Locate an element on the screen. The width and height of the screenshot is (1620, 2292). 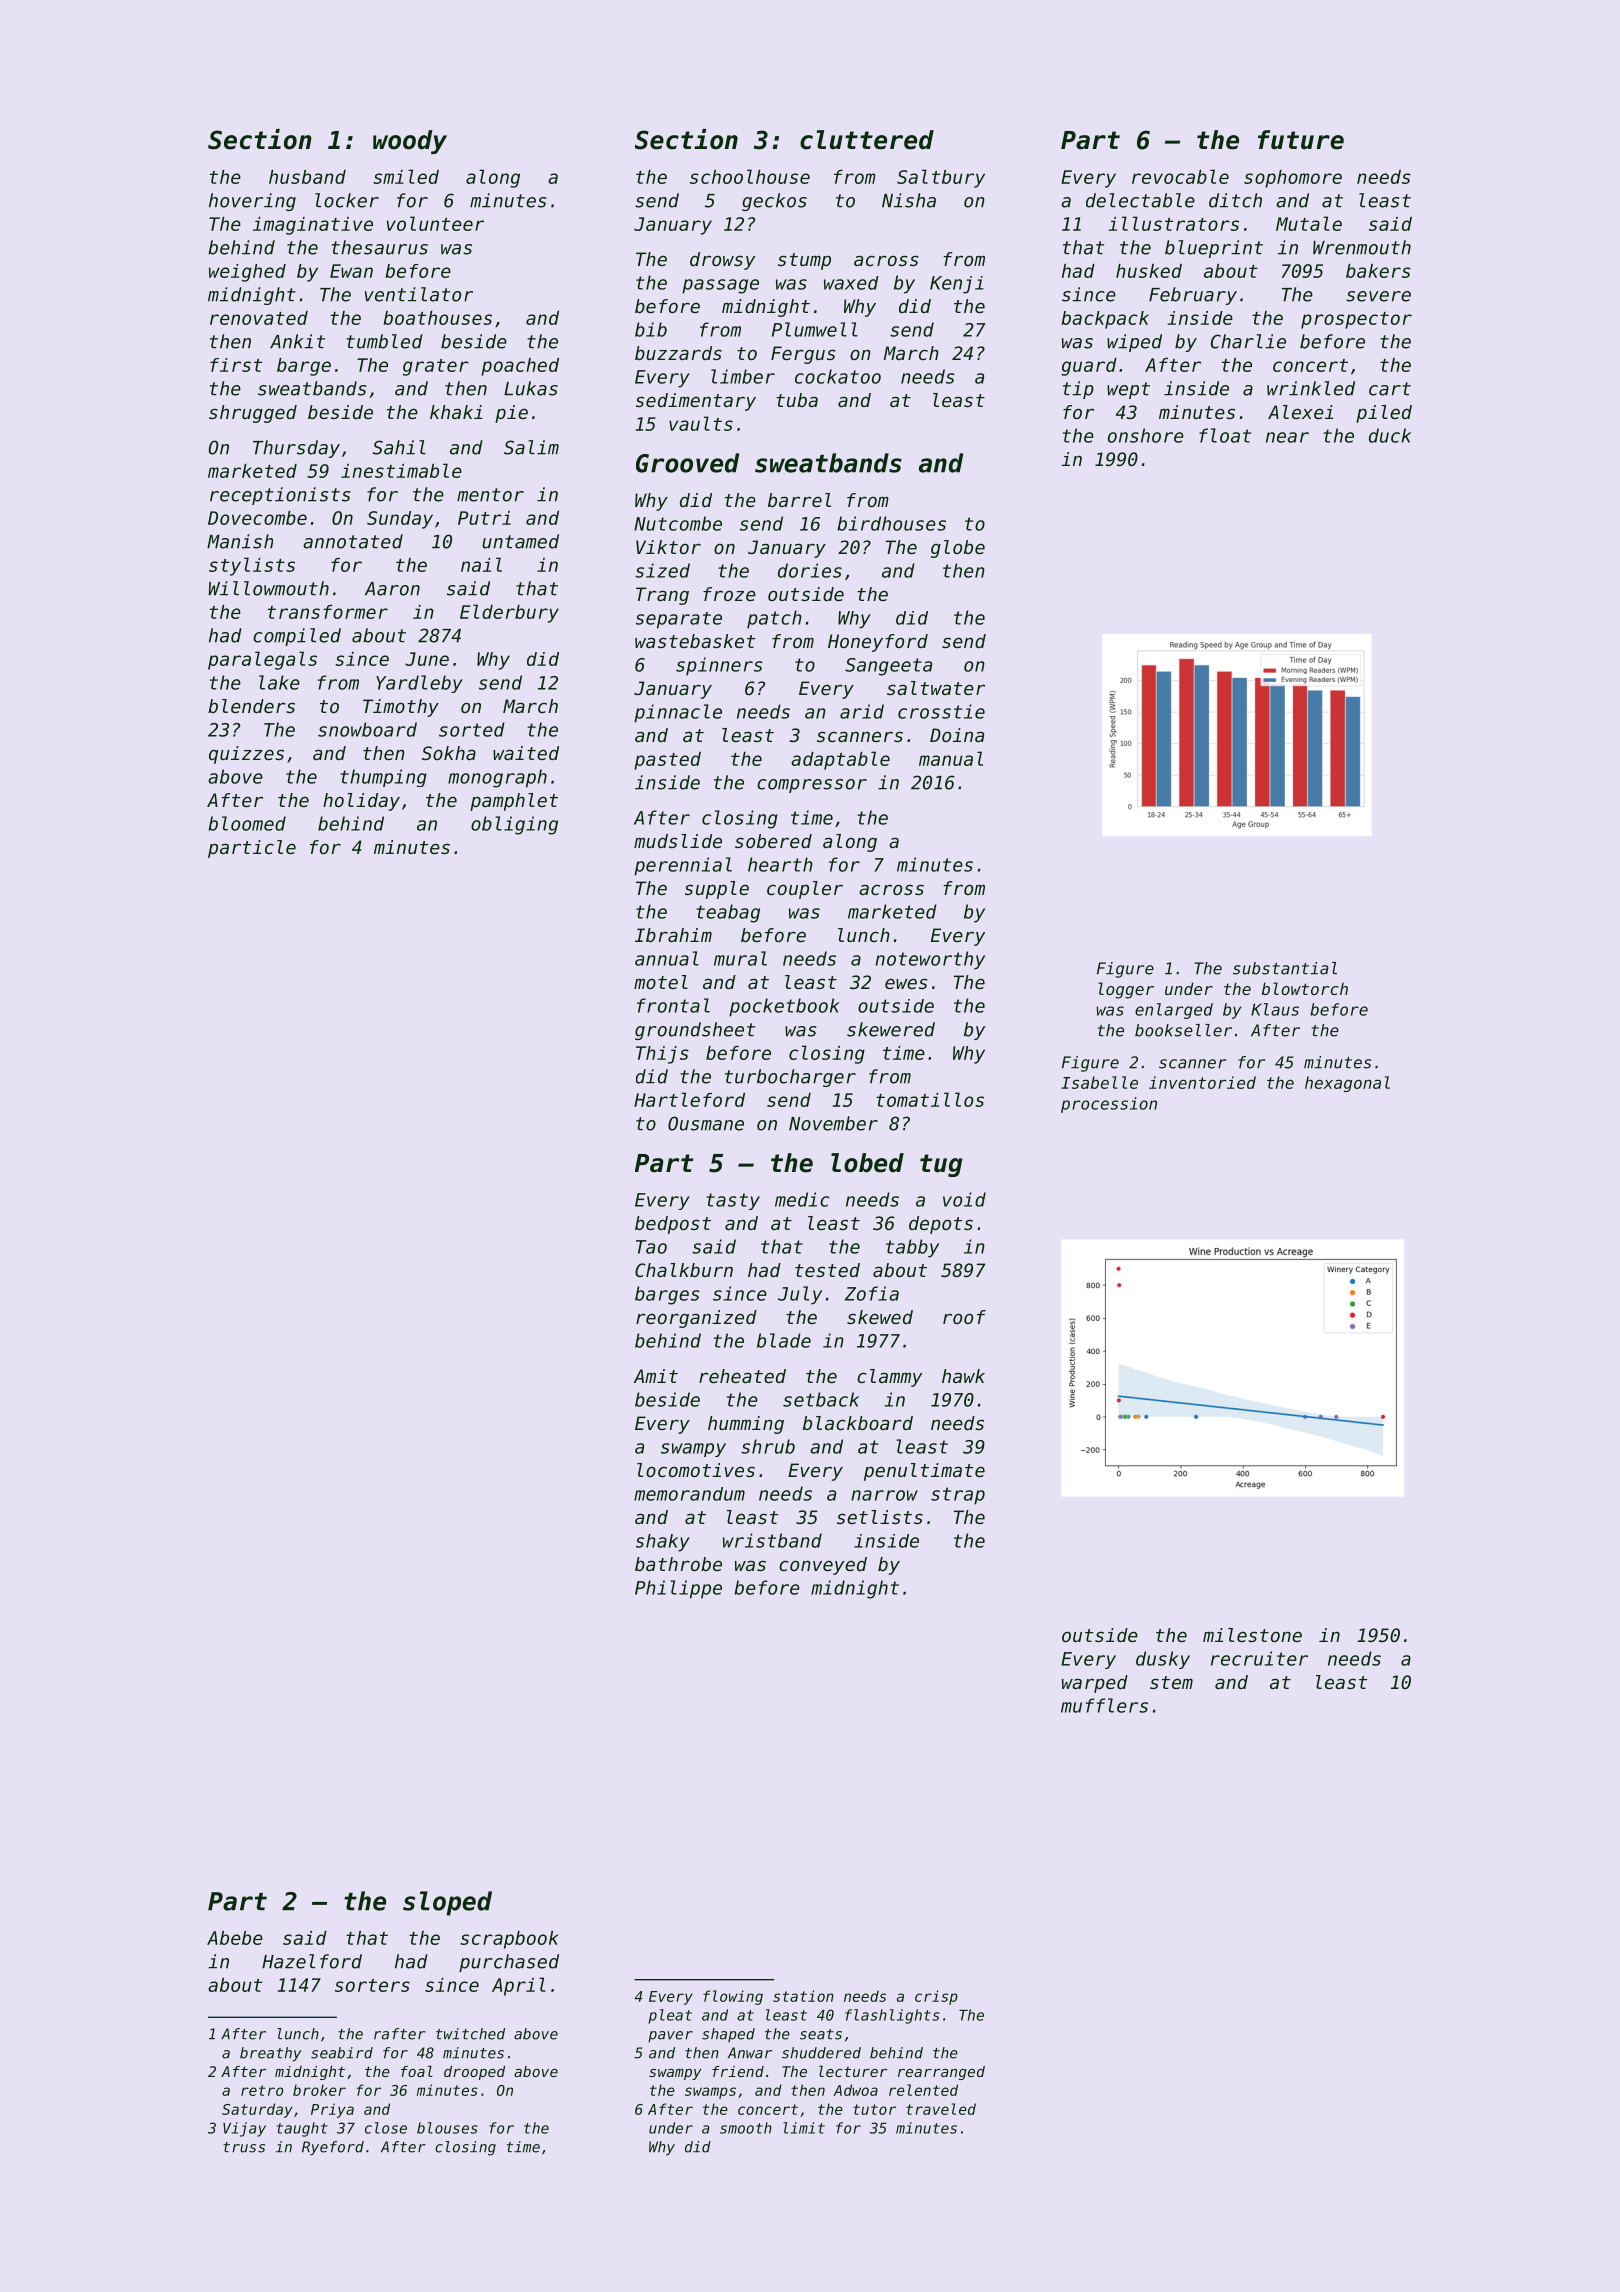
bloomed is located at coordinates (247, 823).
